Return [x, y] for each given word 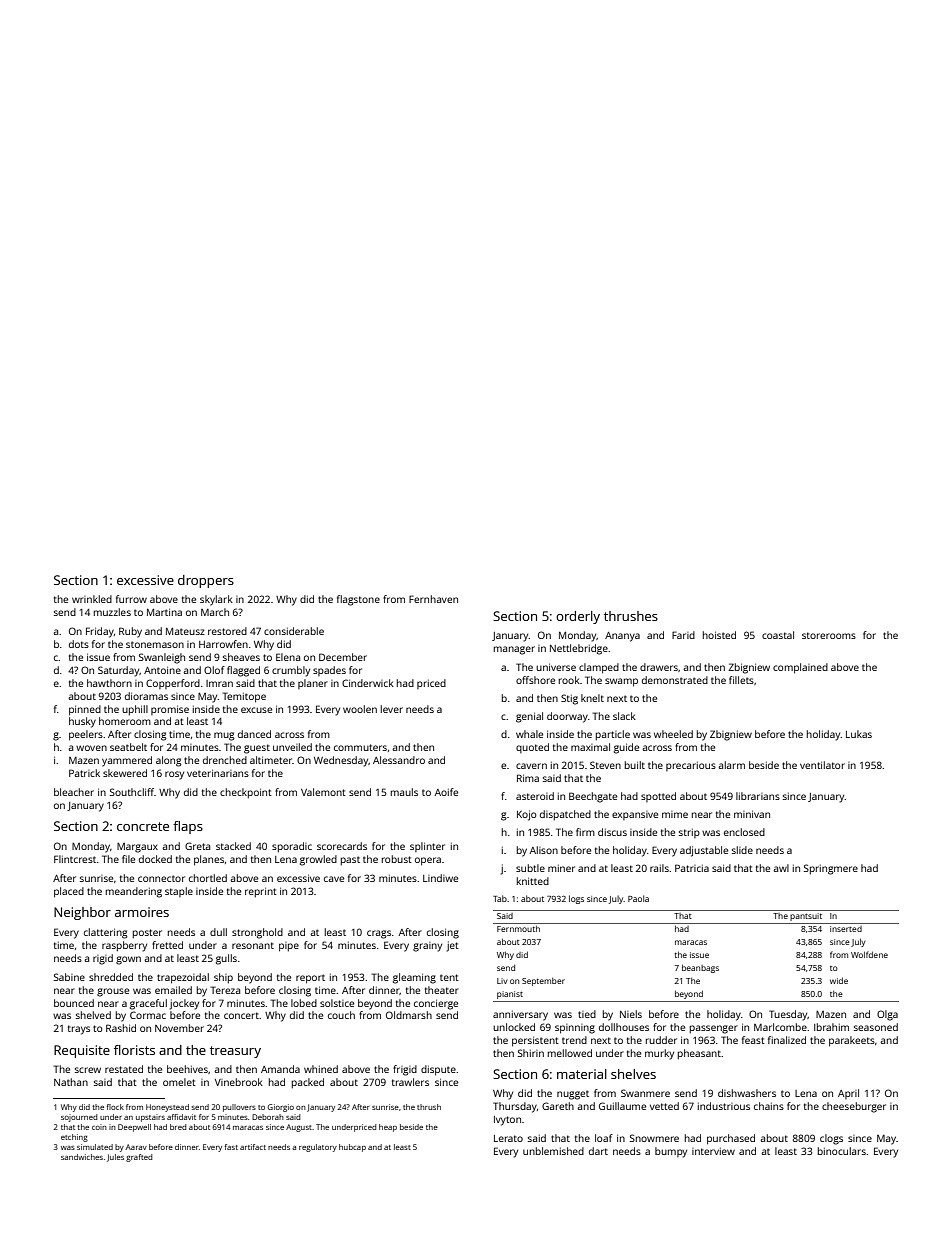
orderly [578, 617]
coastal [778, 635]
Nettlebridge [579, 649]
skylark [216, 600]
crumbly [291, 671]
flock [115, 1107]
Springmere [831, 869]
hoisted [719, 635]
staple [179, 892]
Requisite [82, 1051]
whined [321, 1069]
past [350, 861]
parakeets [852, 1041]
